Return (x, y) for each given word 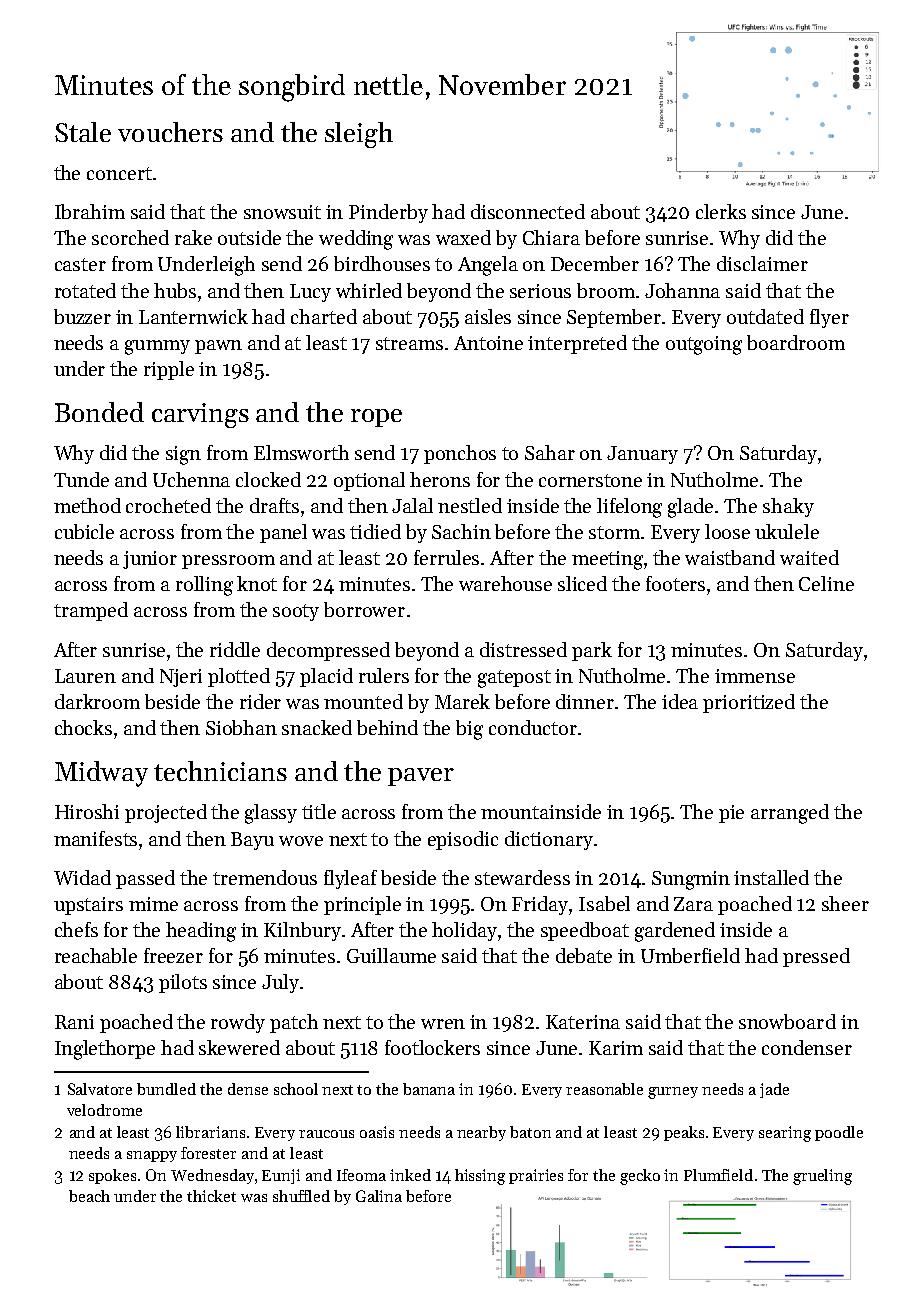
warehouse (505, 583)
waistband (730, 557)
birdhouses (382, 263)
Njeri (181, 678)
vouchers (170, 132)
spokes (112, 1176)
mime (153, 904)
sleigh (359, 135)
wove (301, 841)
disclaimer (762, 263)
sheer (845, 903)
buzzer (82, 316)
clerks (721, 211)
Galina (379, 1196)
